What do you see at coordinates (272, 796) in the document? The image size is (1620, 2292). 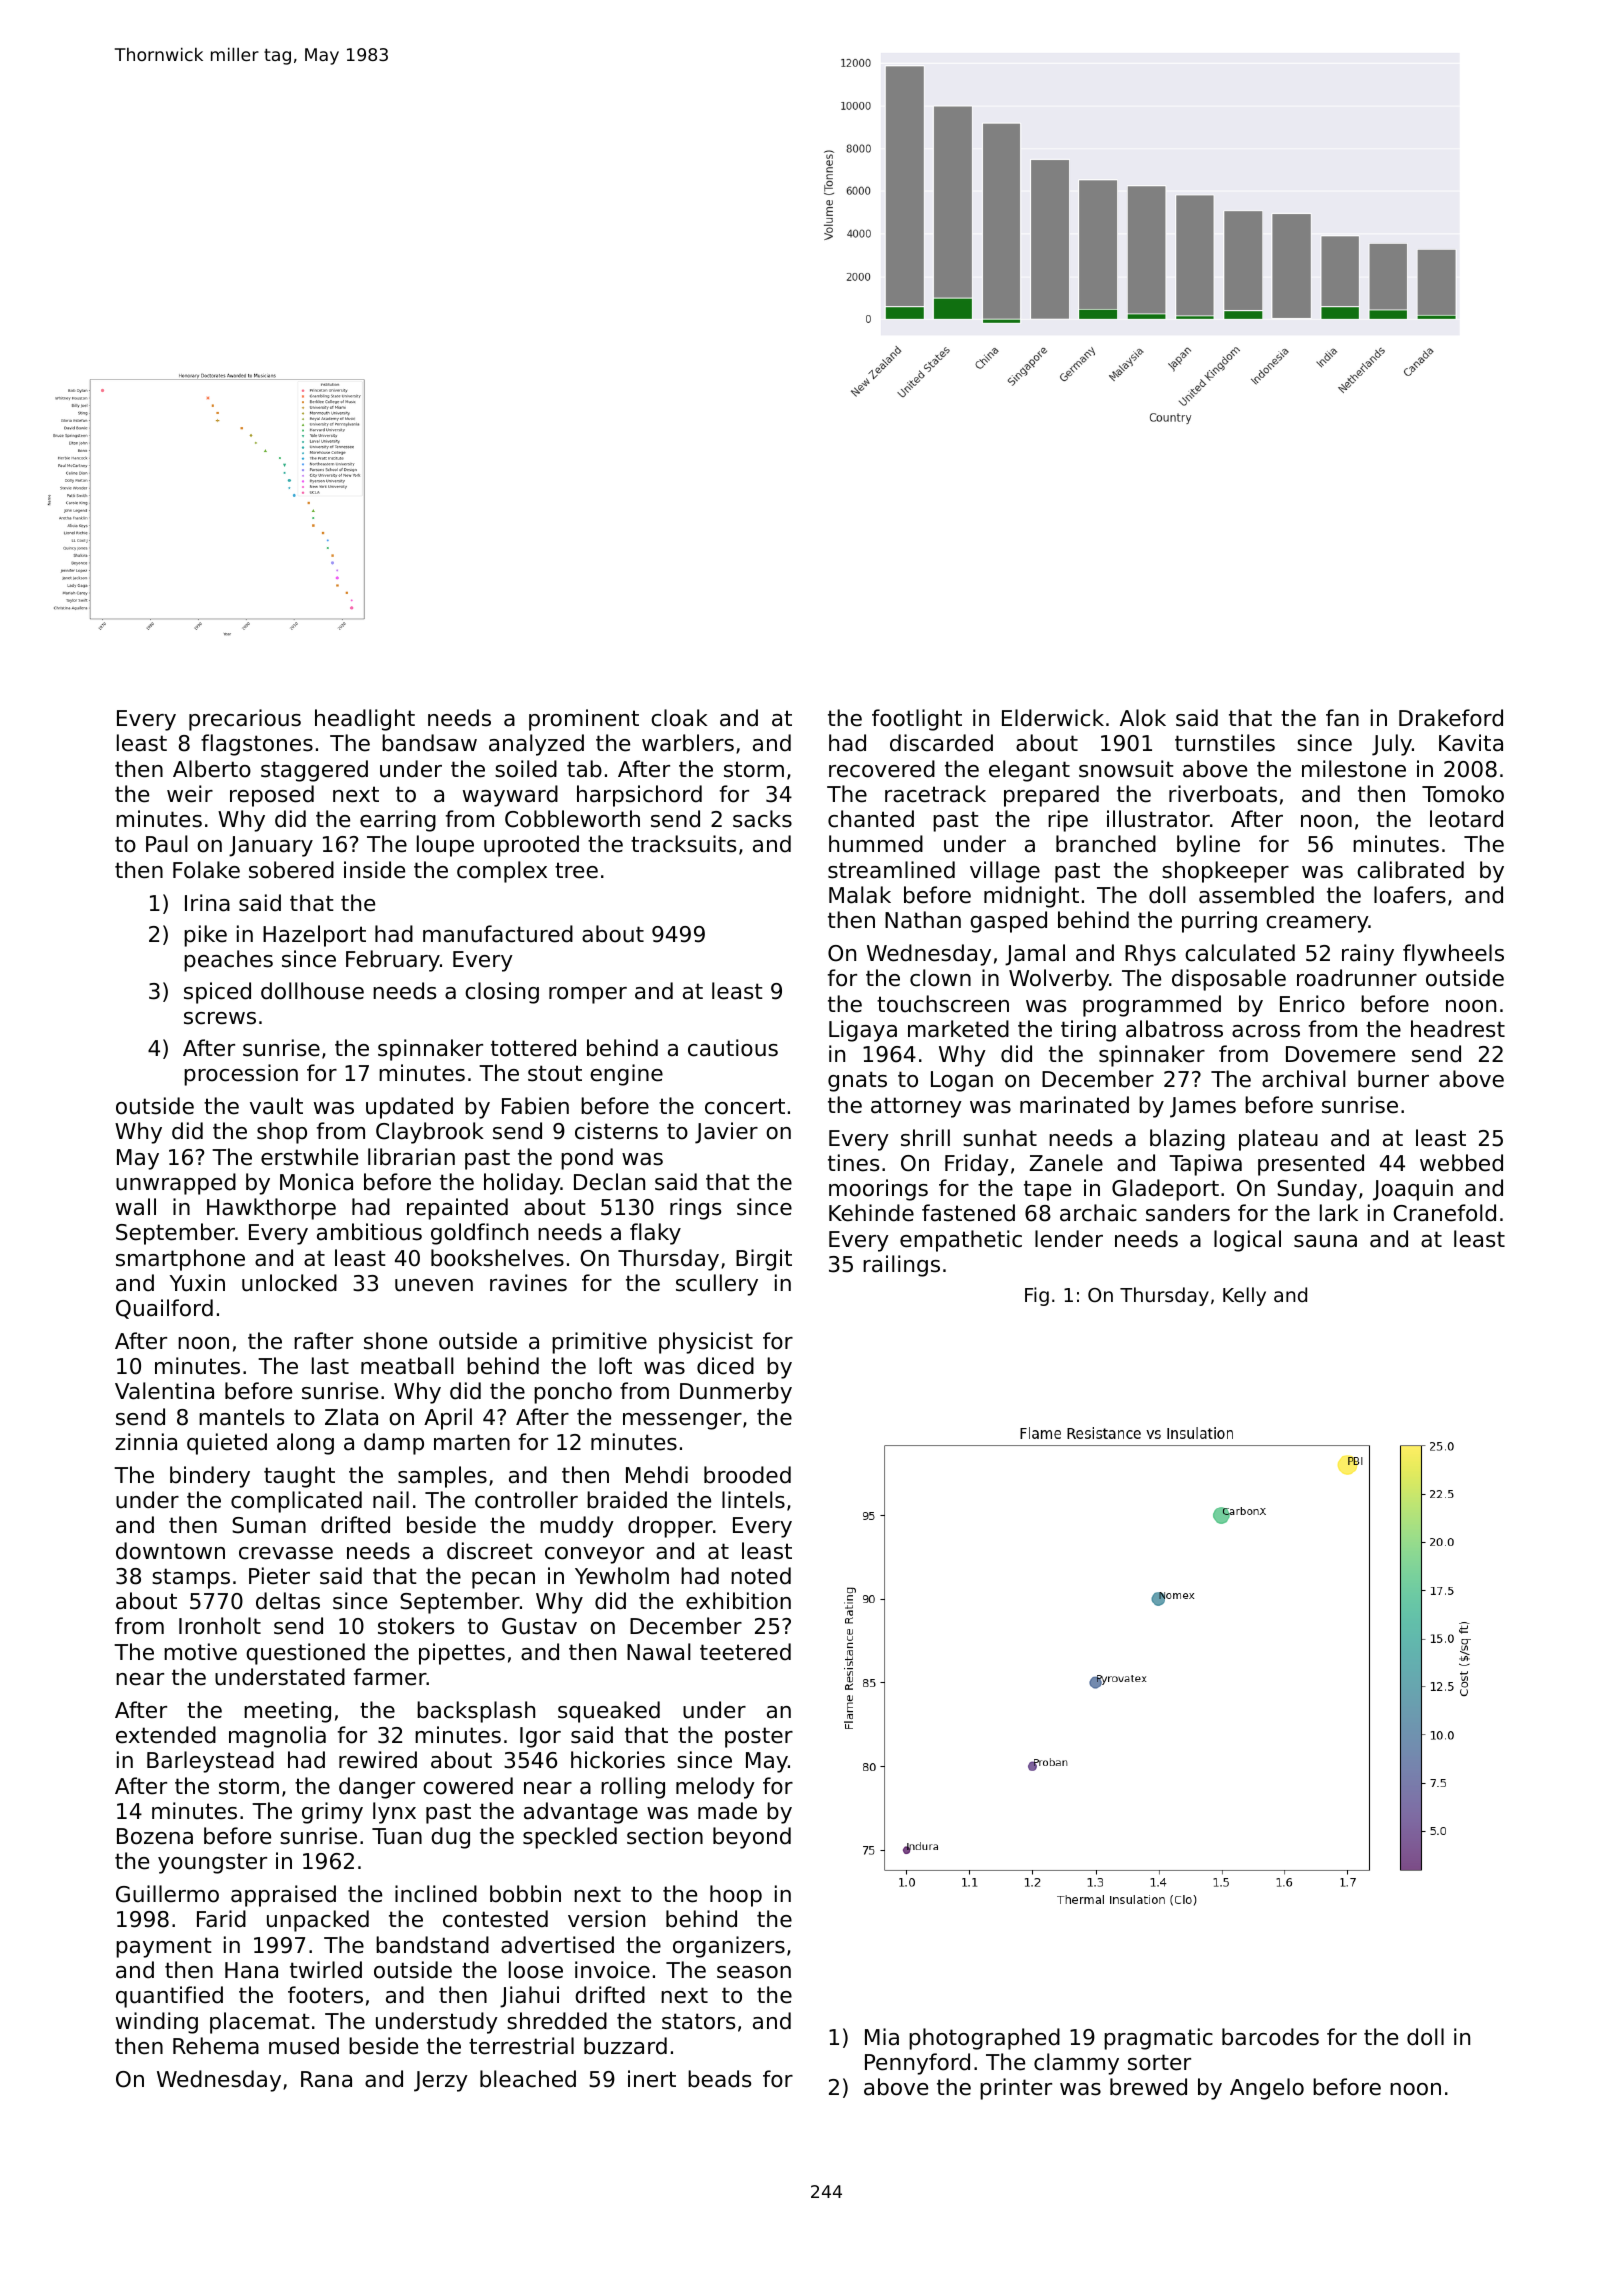 I see `reposed` at bounding box center [272, 796].
